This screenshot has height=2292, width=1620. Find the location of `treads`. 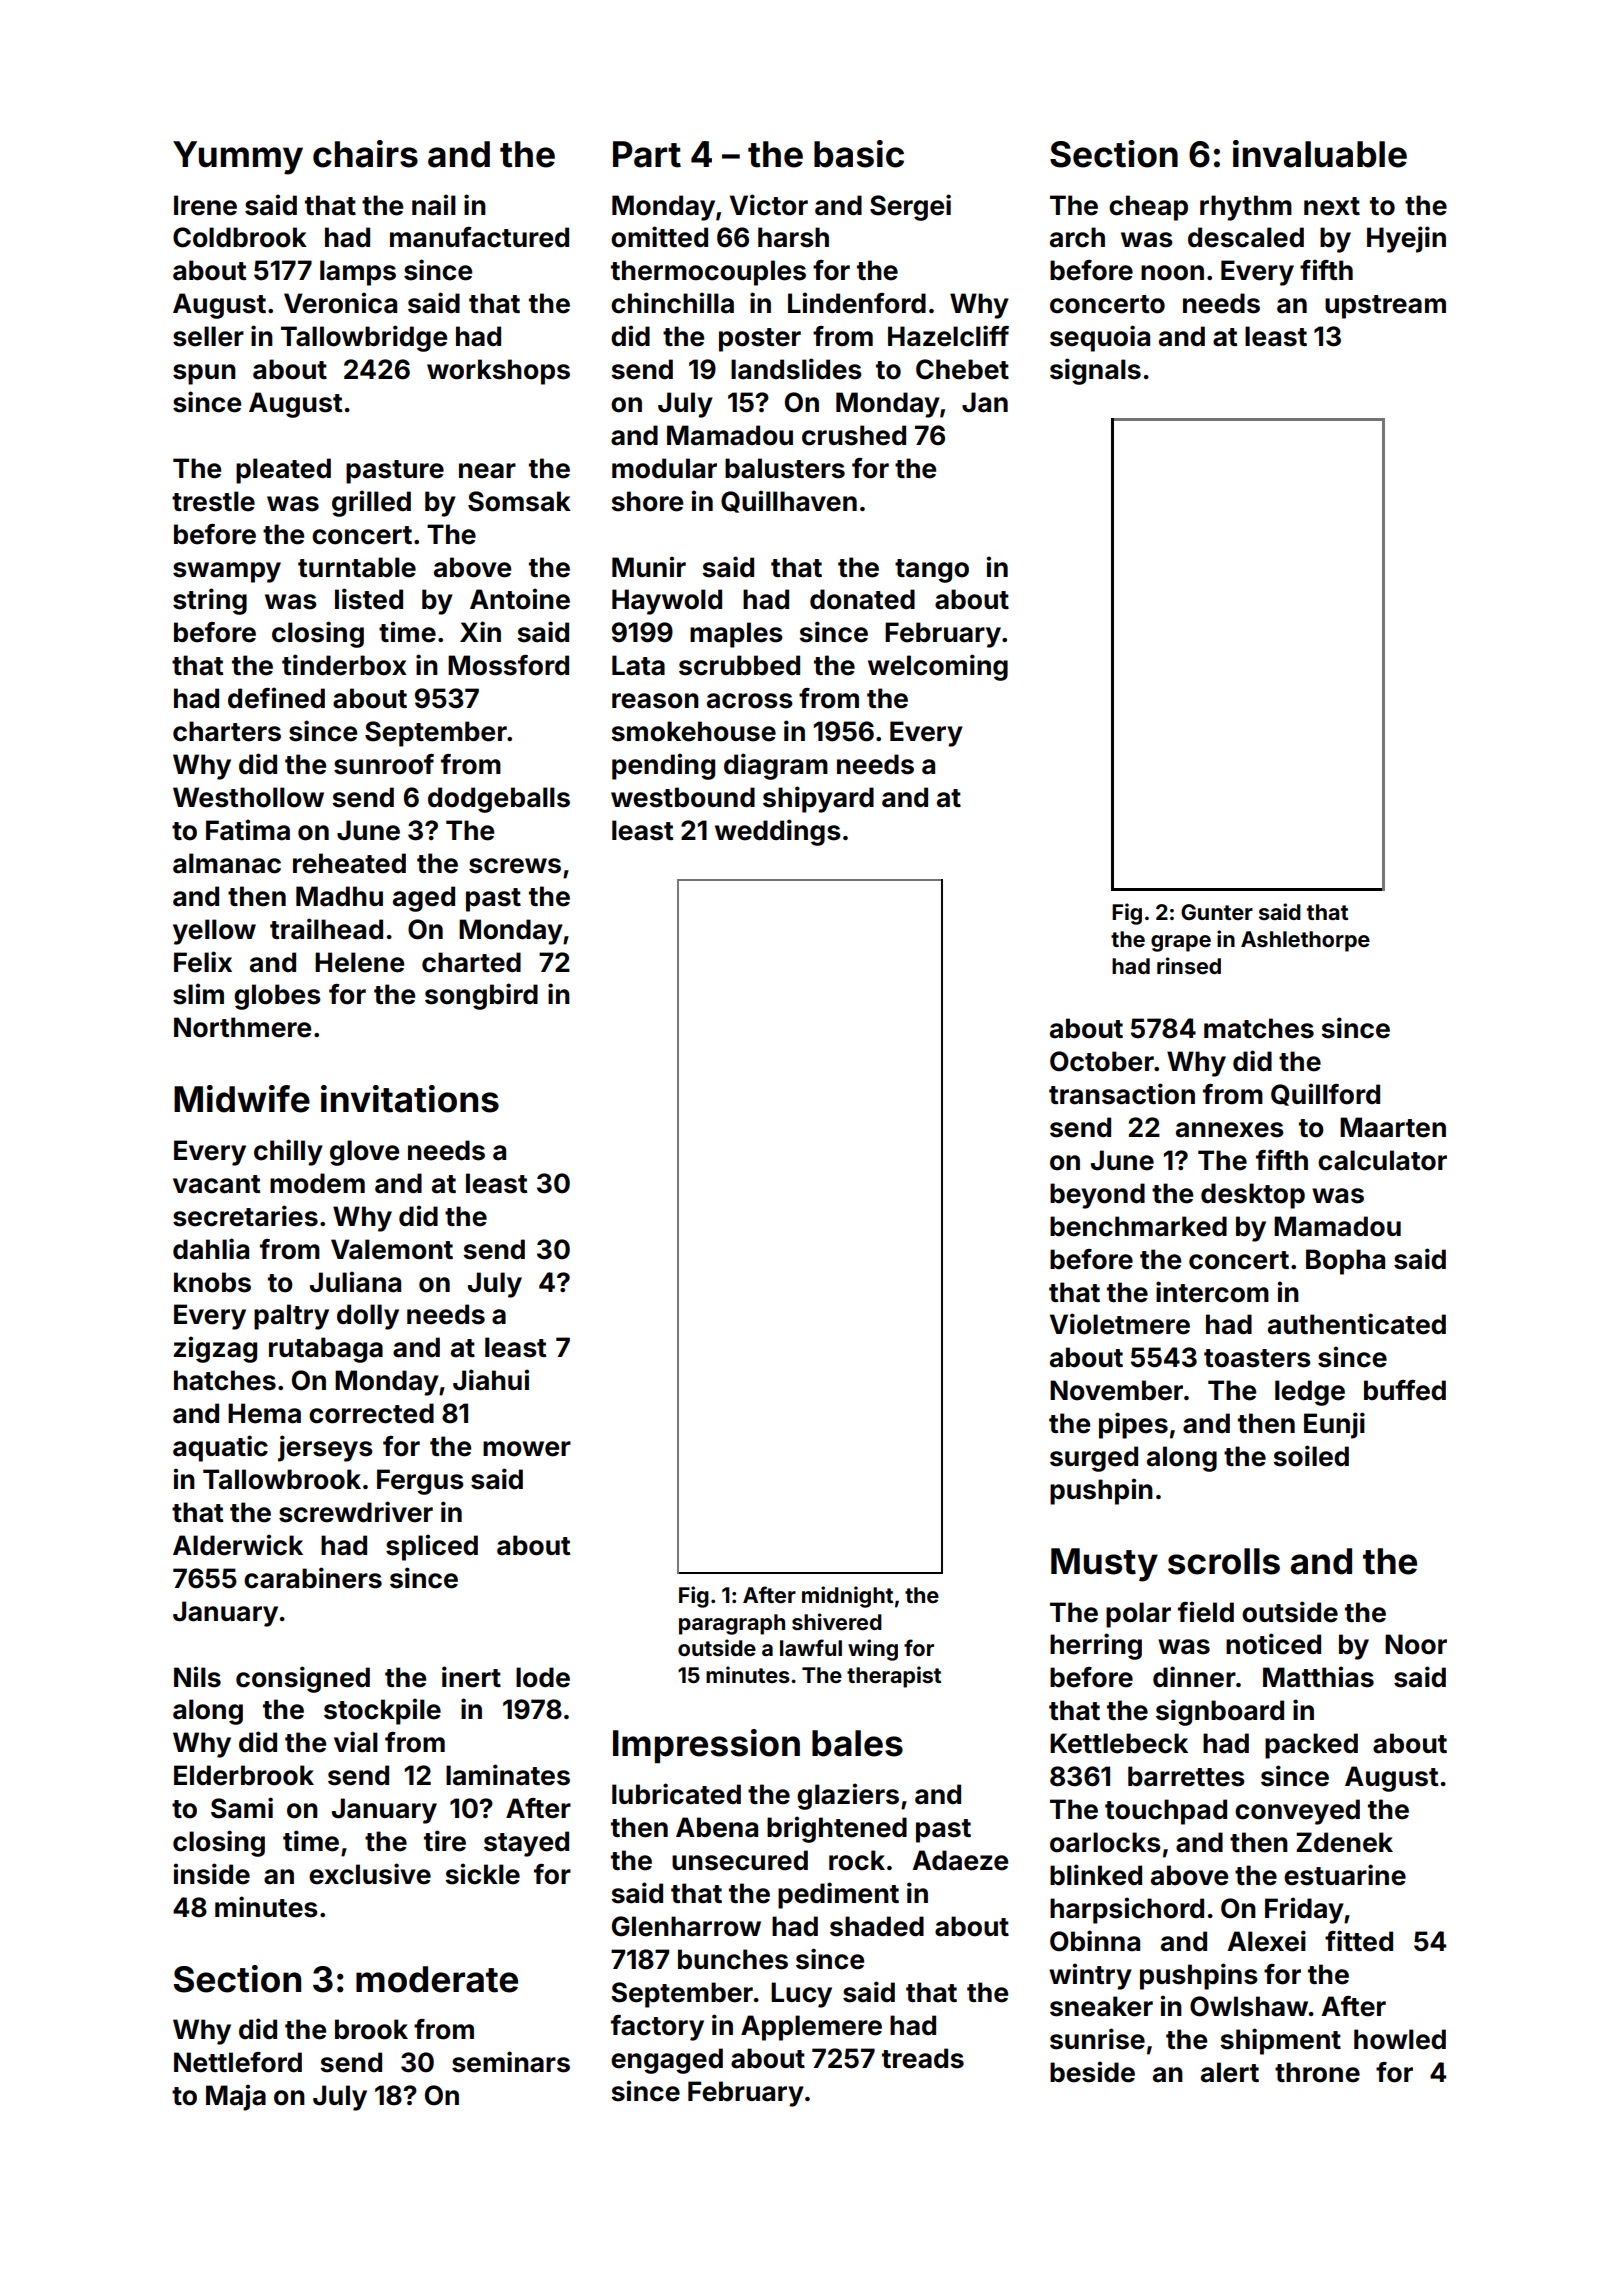

treads is located at coordinates (923, 2058).
